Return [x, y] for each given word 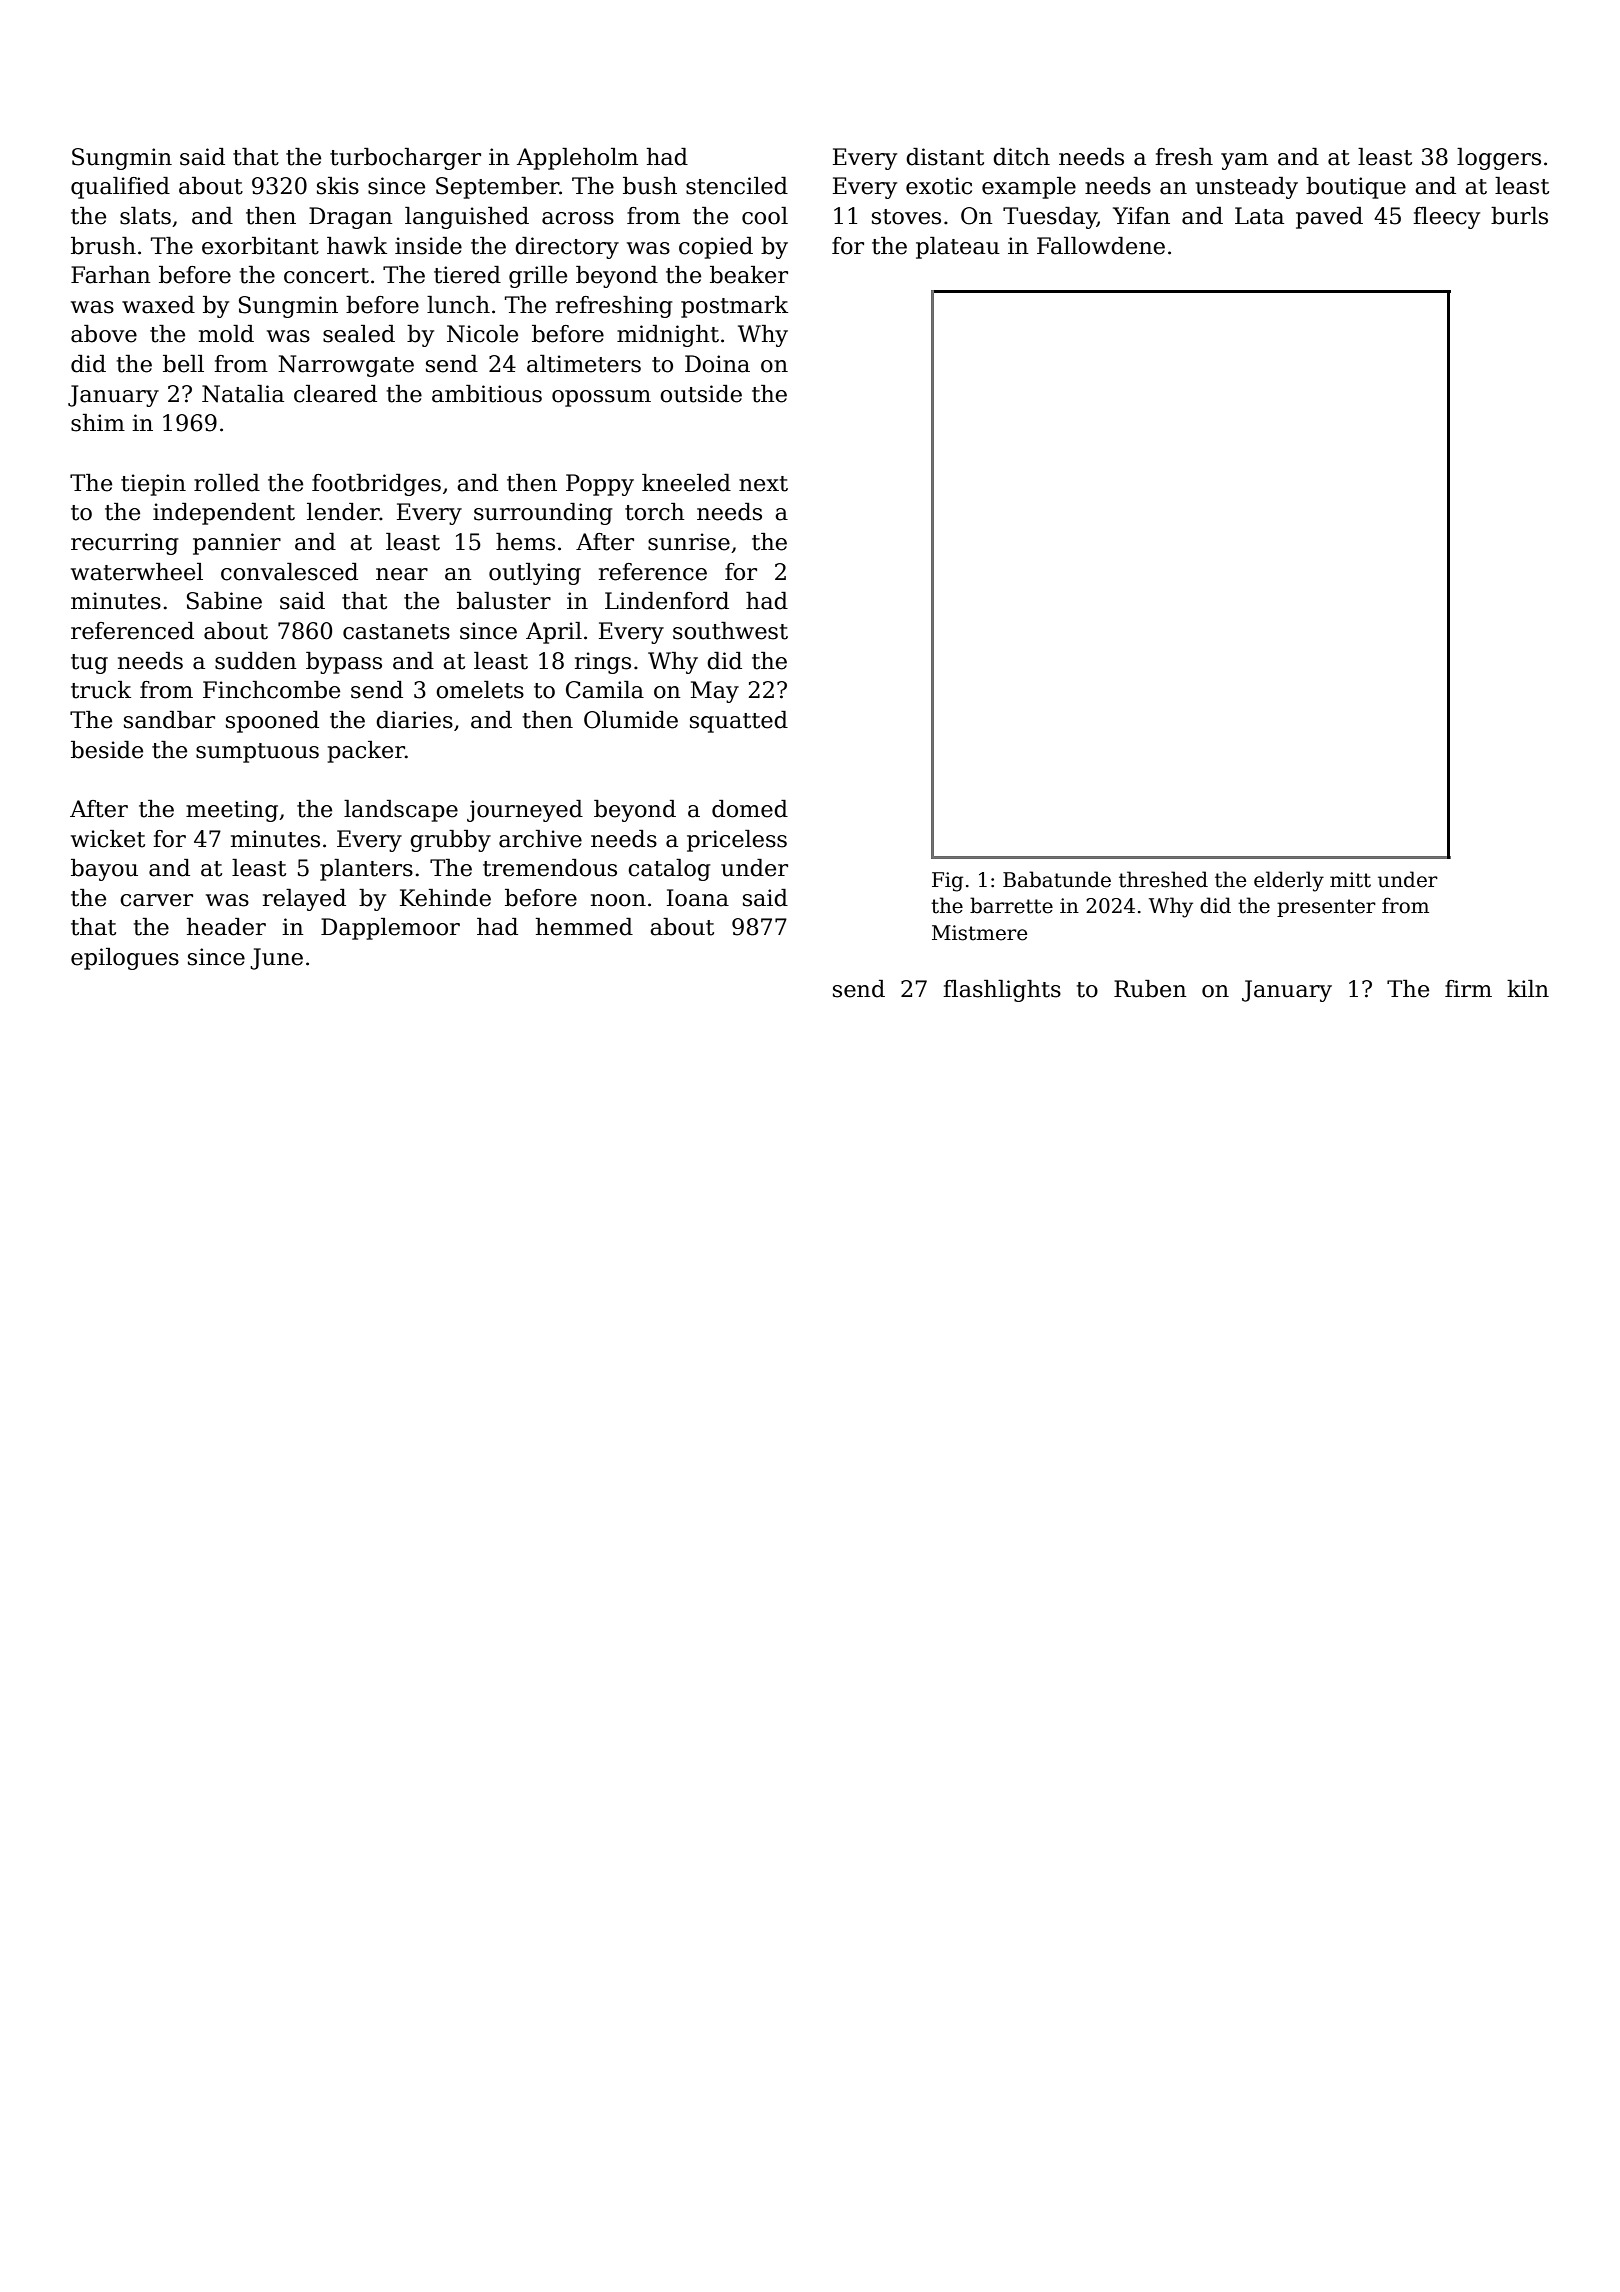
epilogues [125, 959]
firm [1468, 988]
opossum [601, 398]
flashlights [1002, 991]
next [763, 484]
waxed [158, 305]
